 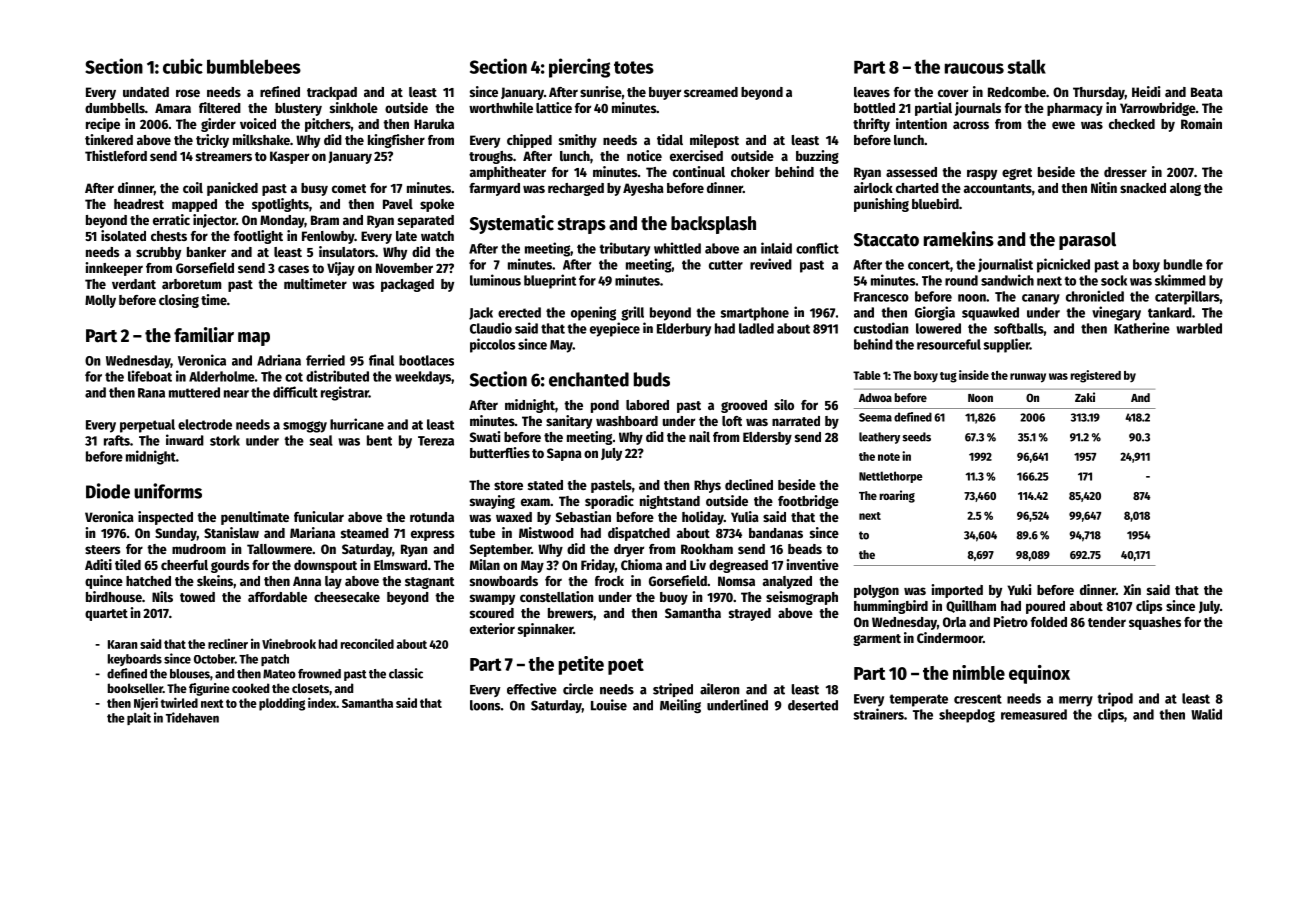 I want to click on bluebird, so click(x=935, y=203).
